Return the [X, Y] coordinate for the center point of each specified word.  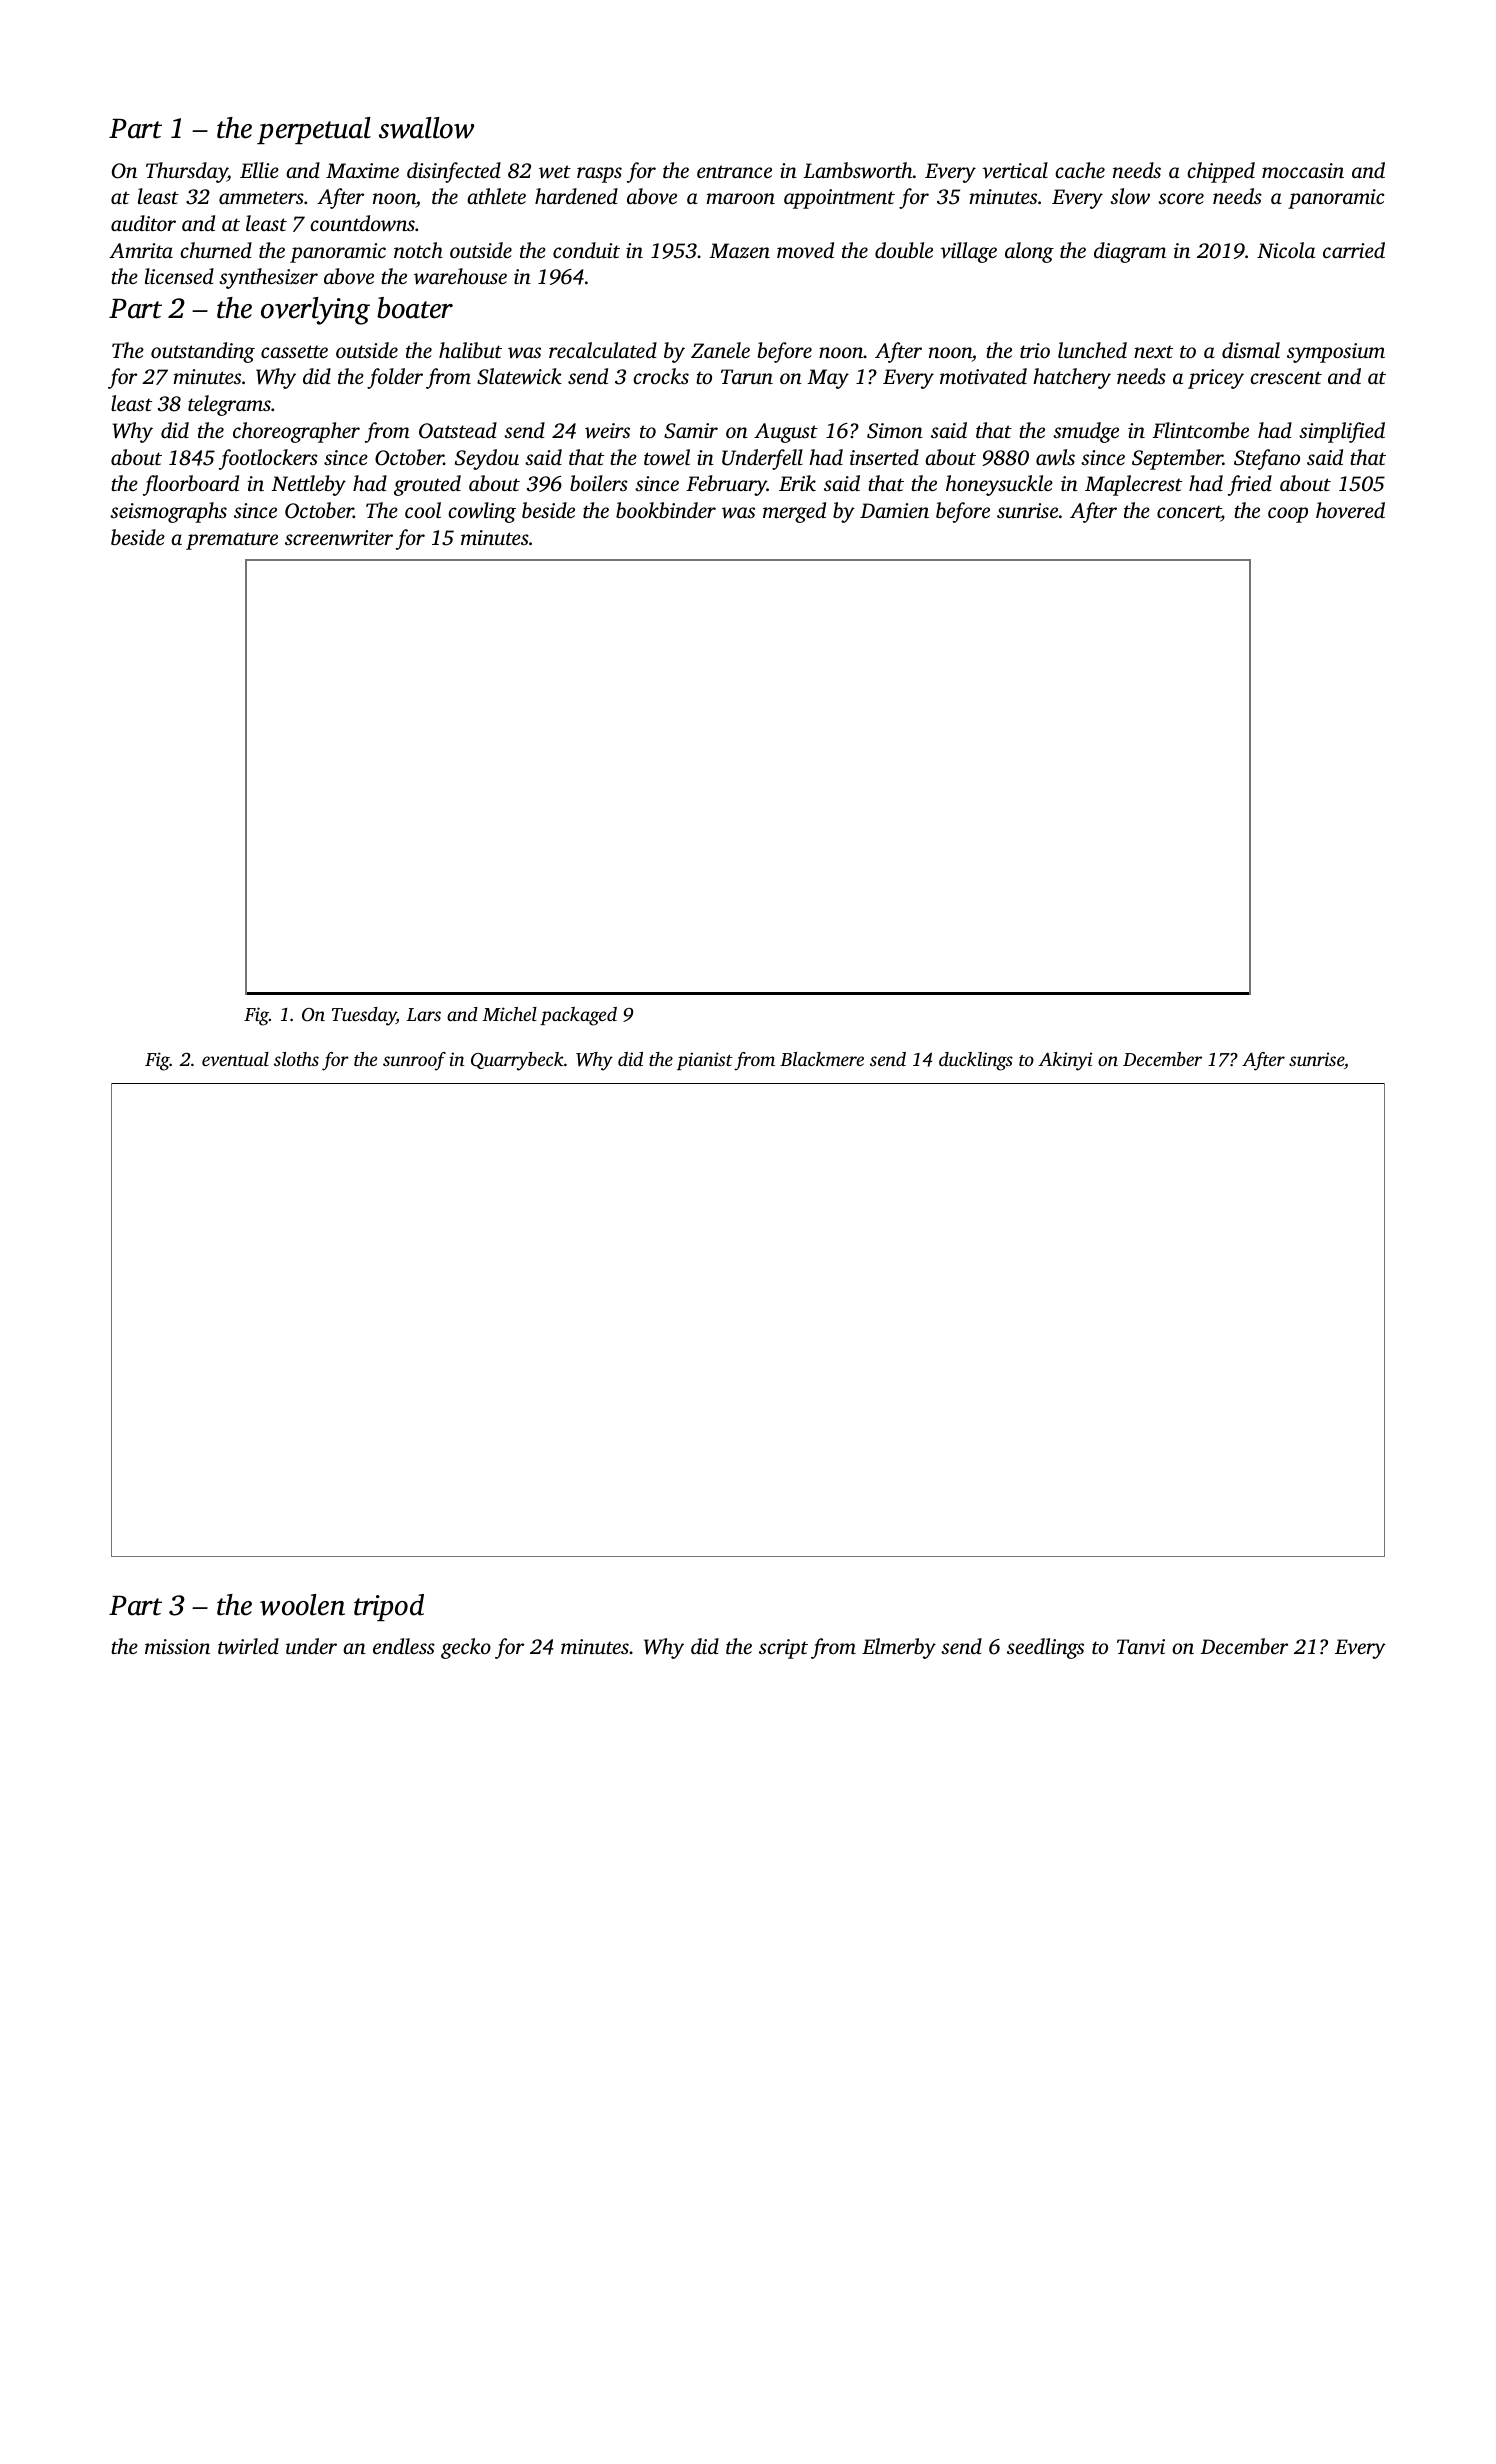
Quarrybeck [517, 1061]
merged [794, 512]
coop [1288, 515]
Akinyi [1065, 1061]
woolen [302, 1605]
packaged [578, 1016]
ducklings [976, 1061]
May [828, 379]
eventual [235, 1059]
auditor [143, 223]
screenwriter [339, 538]
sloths [296, 1059]
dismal [1251, 350]
